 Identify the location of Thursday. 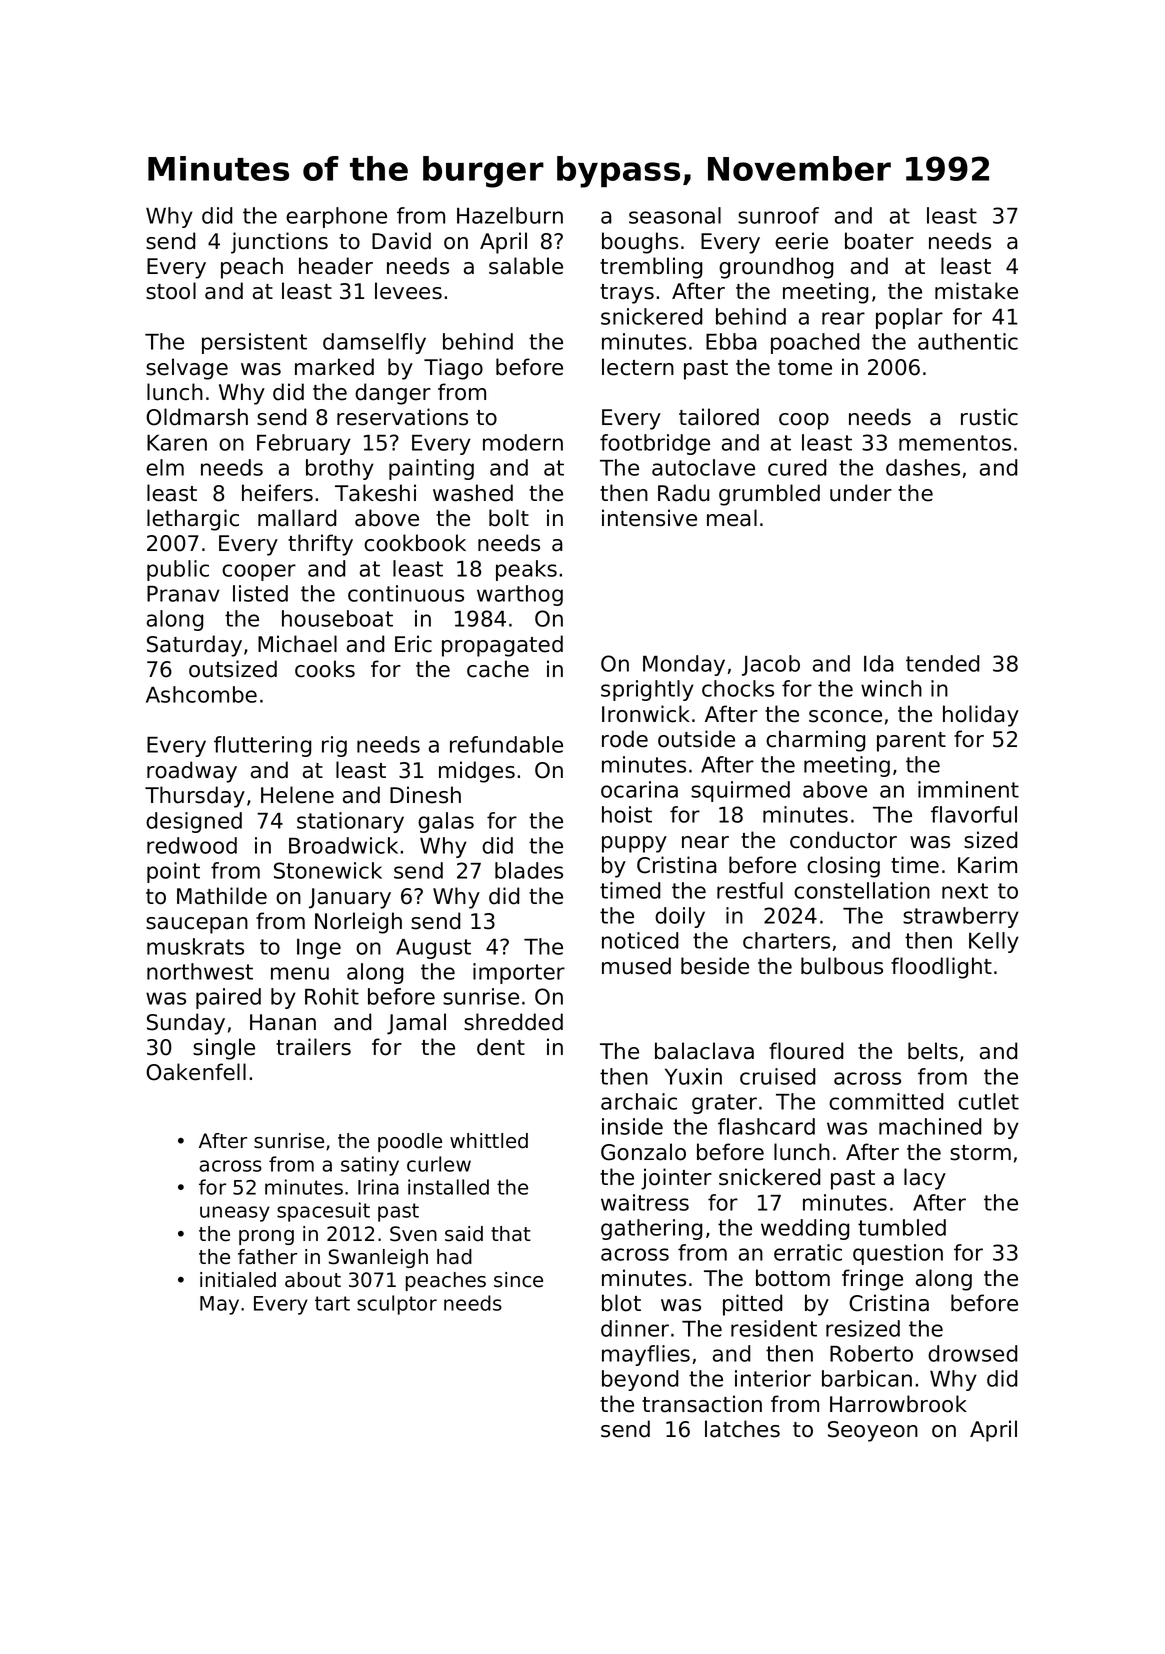
(195, 797).
